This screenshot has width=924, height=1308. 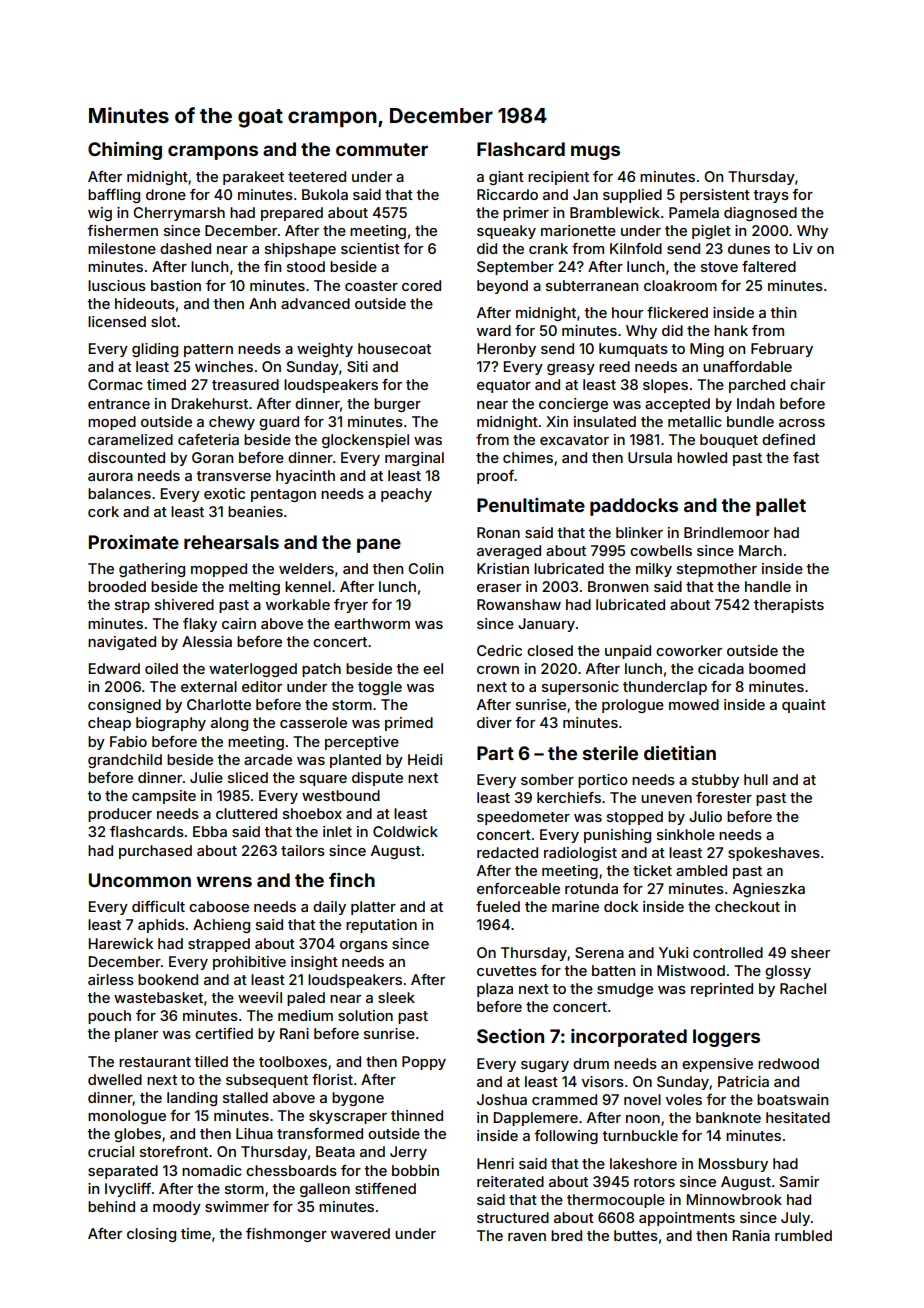 I want to click on incorporated, so click(x=629, y=1038).
